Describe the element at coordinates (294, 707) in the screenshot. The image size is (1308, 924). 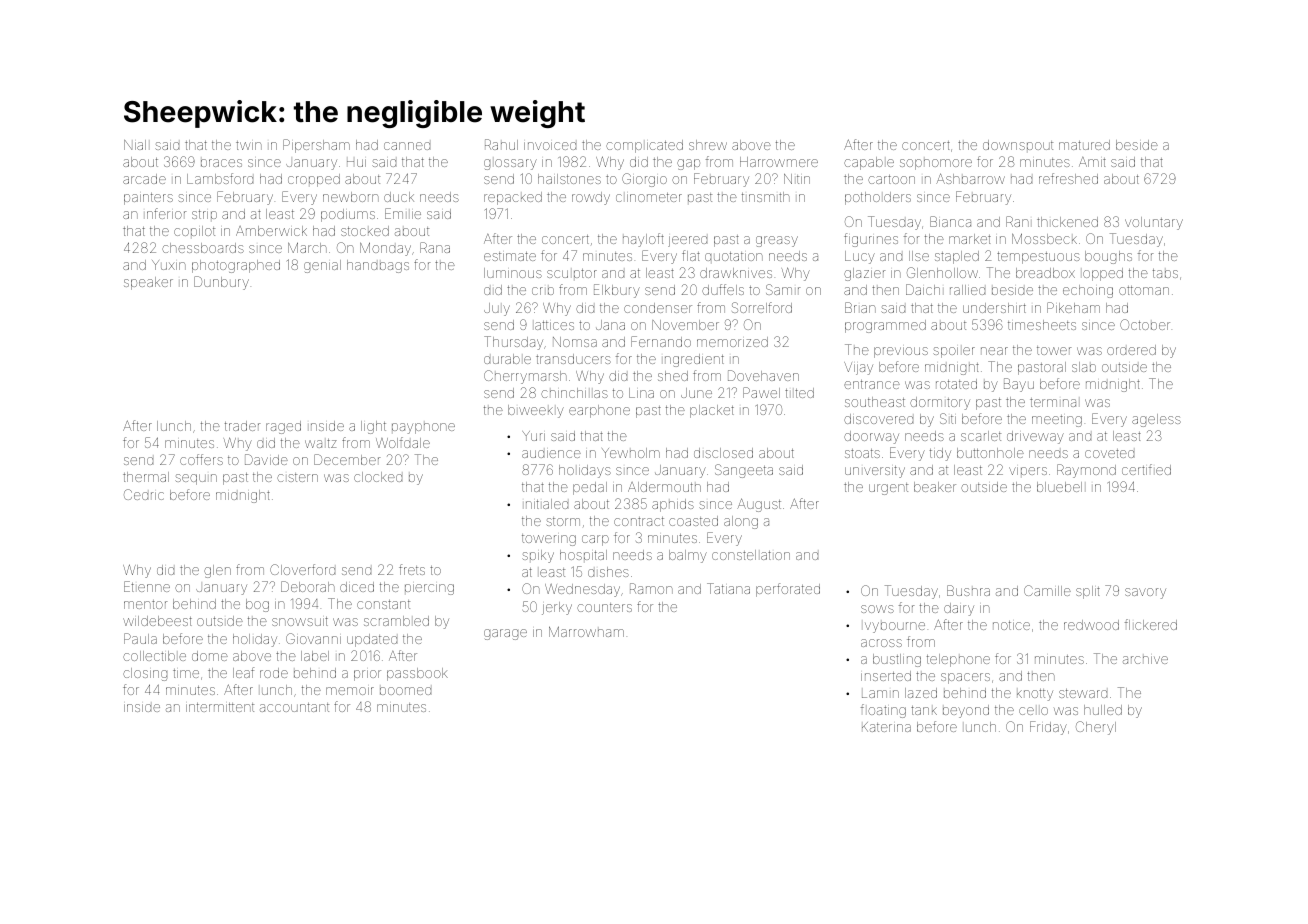
I see `accountant` at that location.
